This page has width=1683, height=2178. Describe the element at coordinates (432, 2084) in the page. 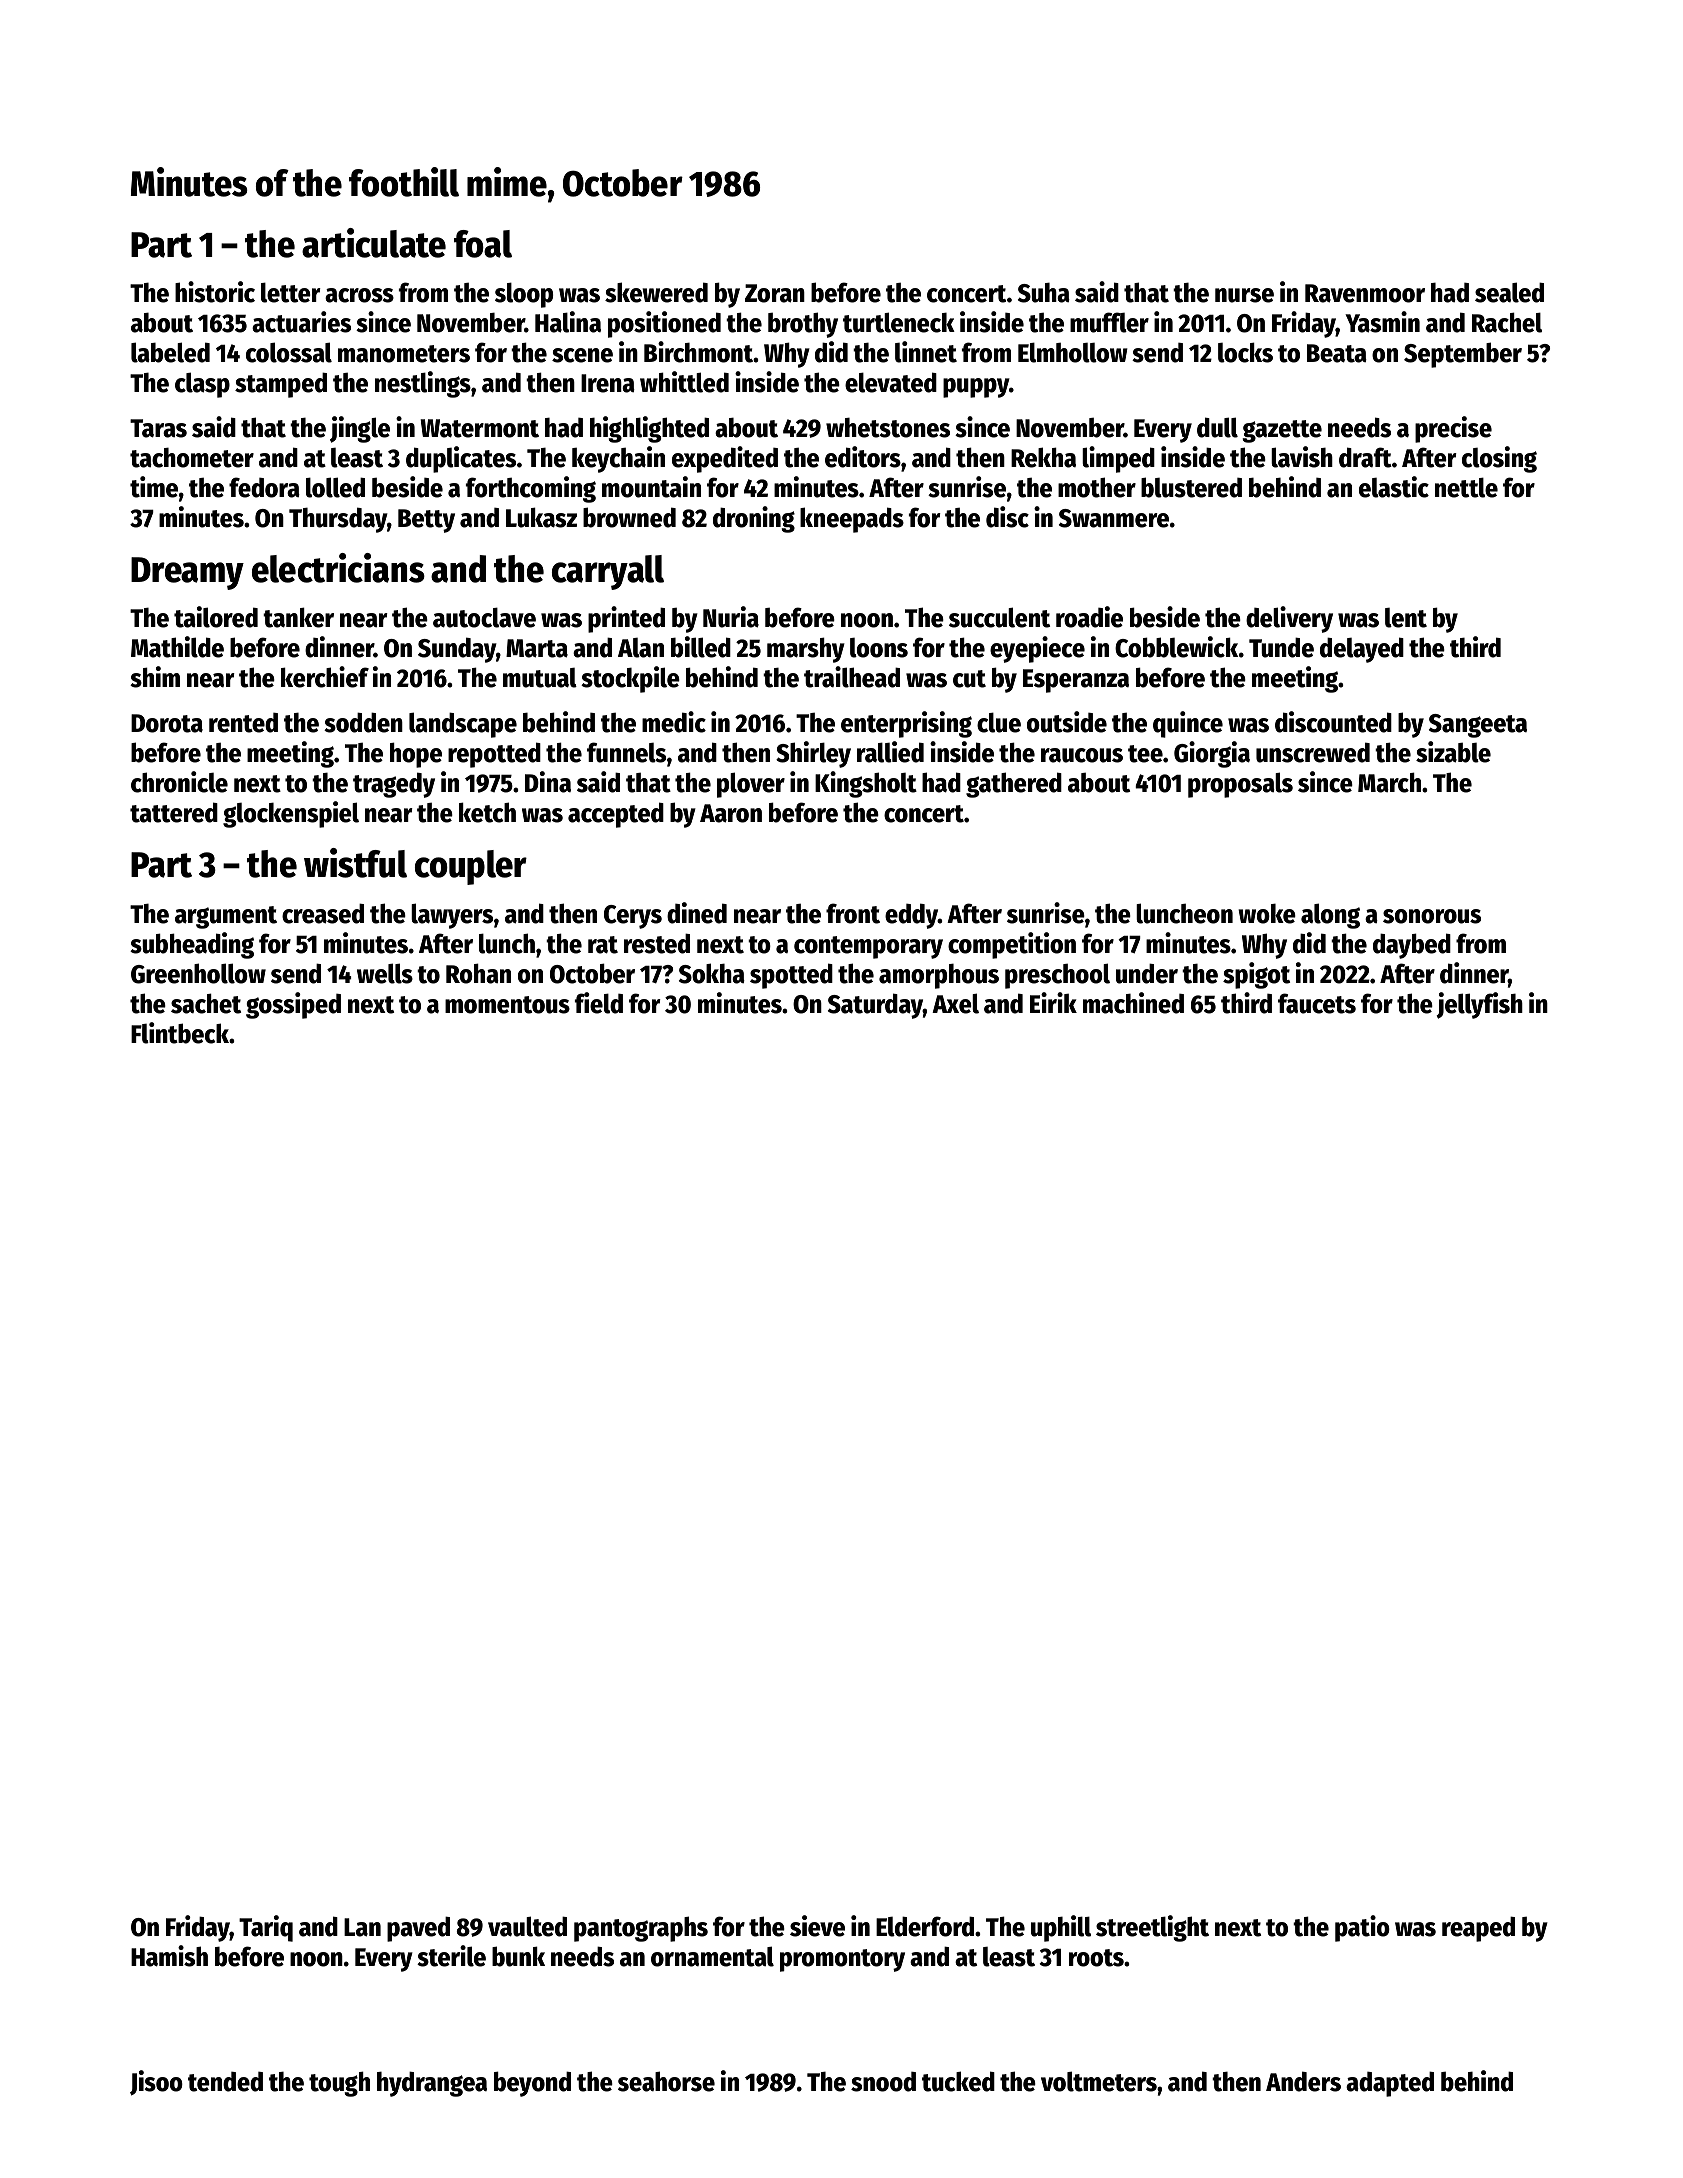

I see `hydrangea` at that location.
